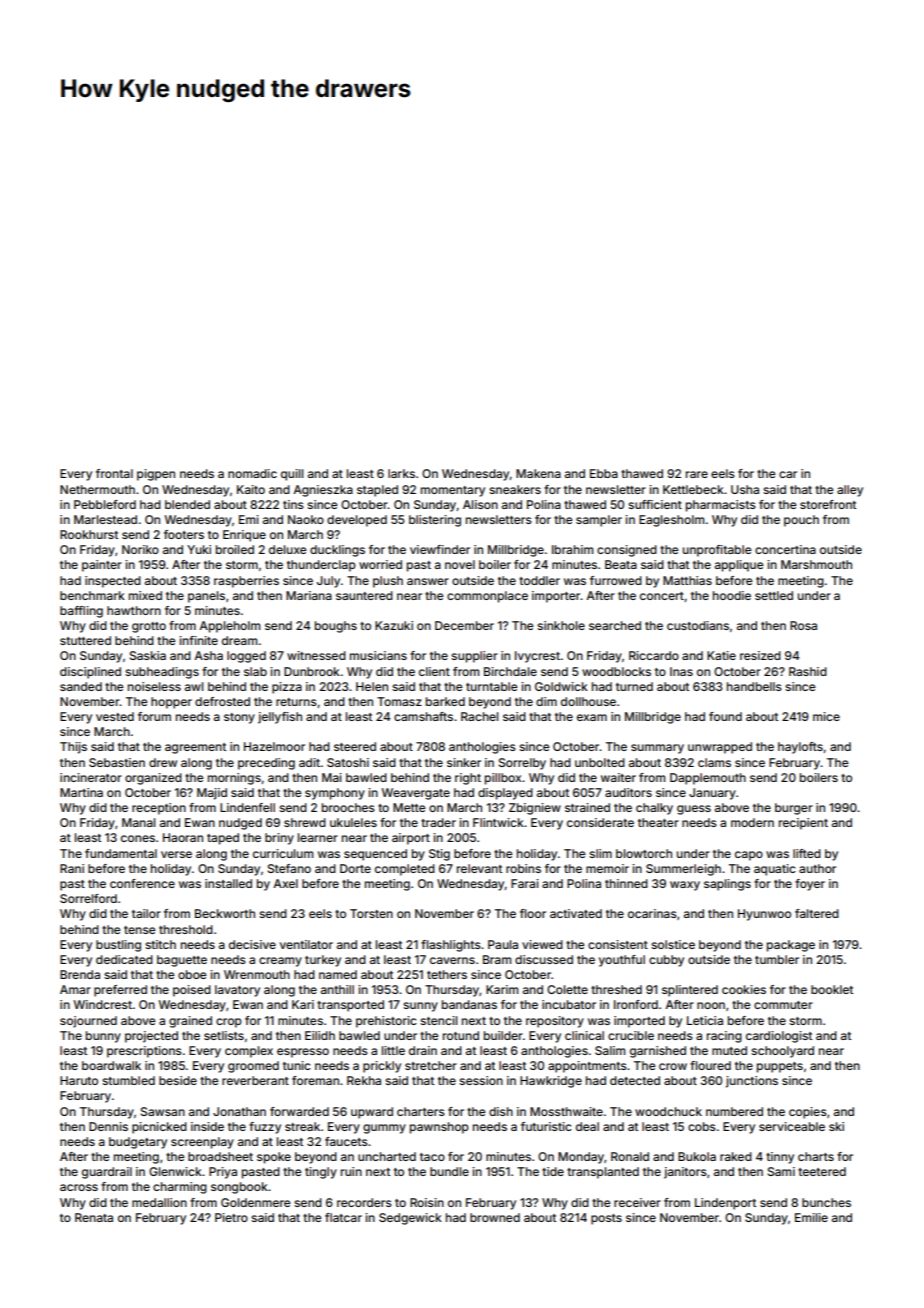 This document has width=924, height=1308. What do you see at coordinates (252, 473) in the document?
I see `nomadic` at bounding box center [252, 473].
